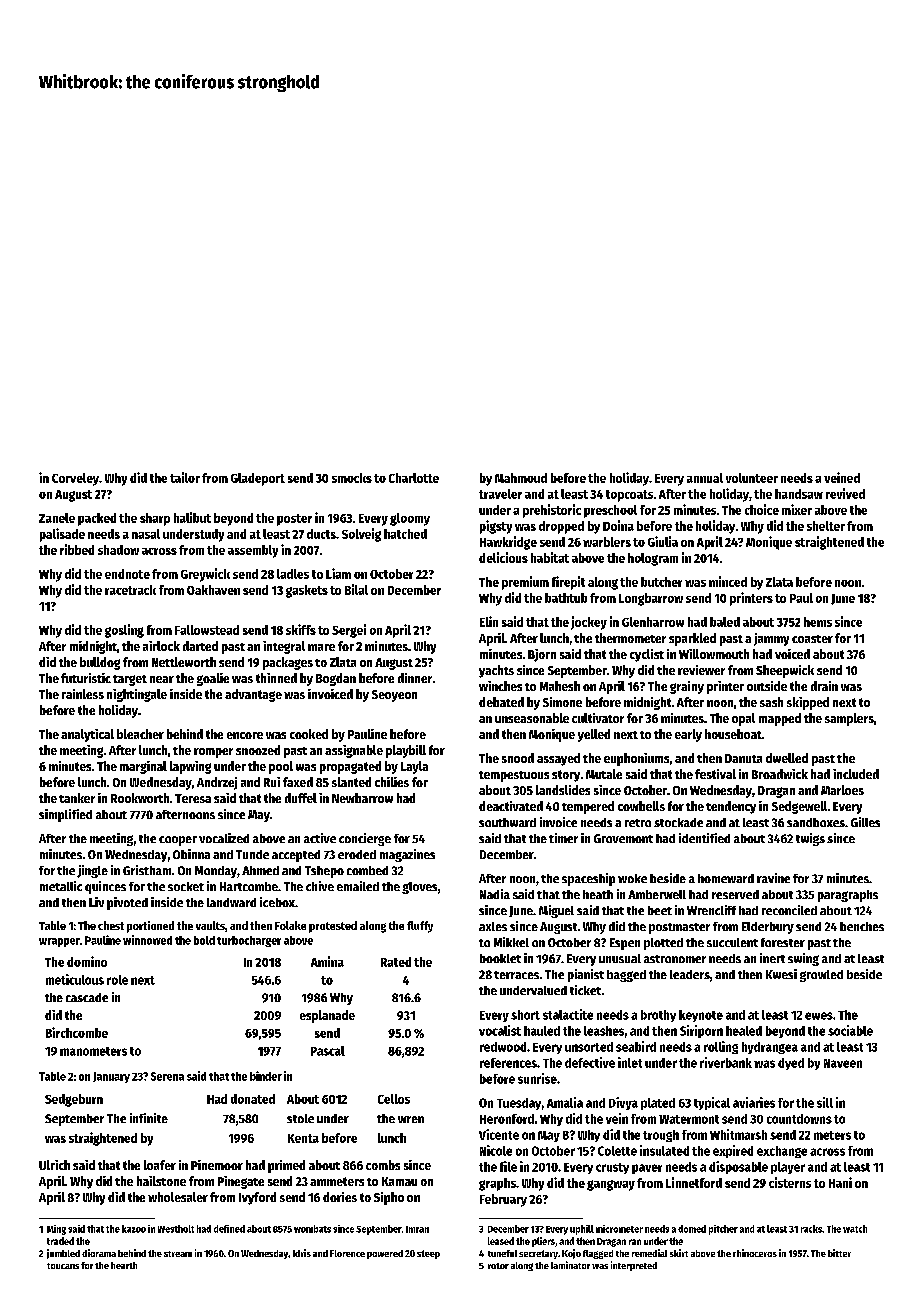 The image size is (924, 1308). Describe the element at coordinates (140, 734) in the screenshot. I see `bleacher` at that location.
